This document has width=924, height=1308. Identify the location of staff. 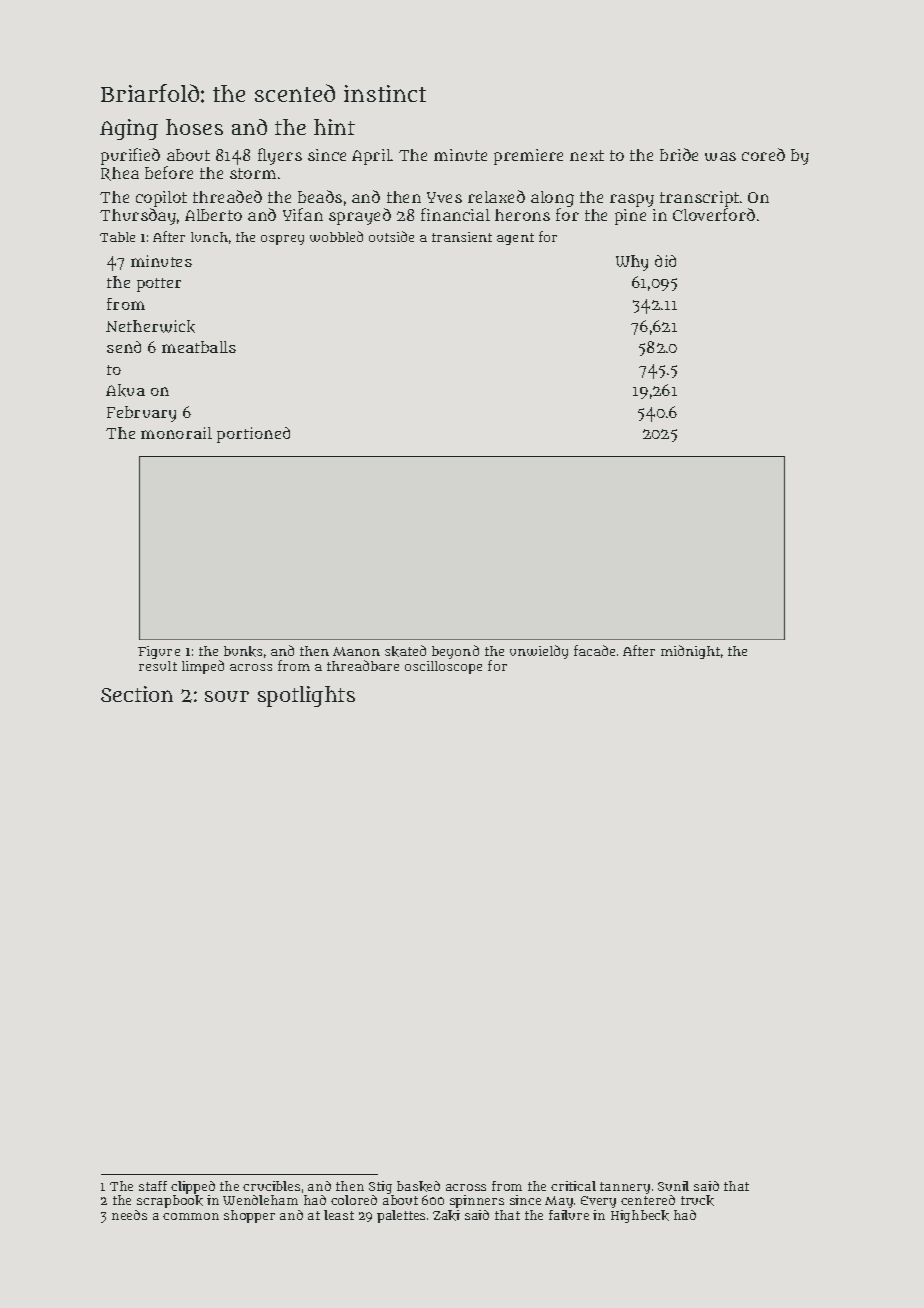
(153, 1186).
